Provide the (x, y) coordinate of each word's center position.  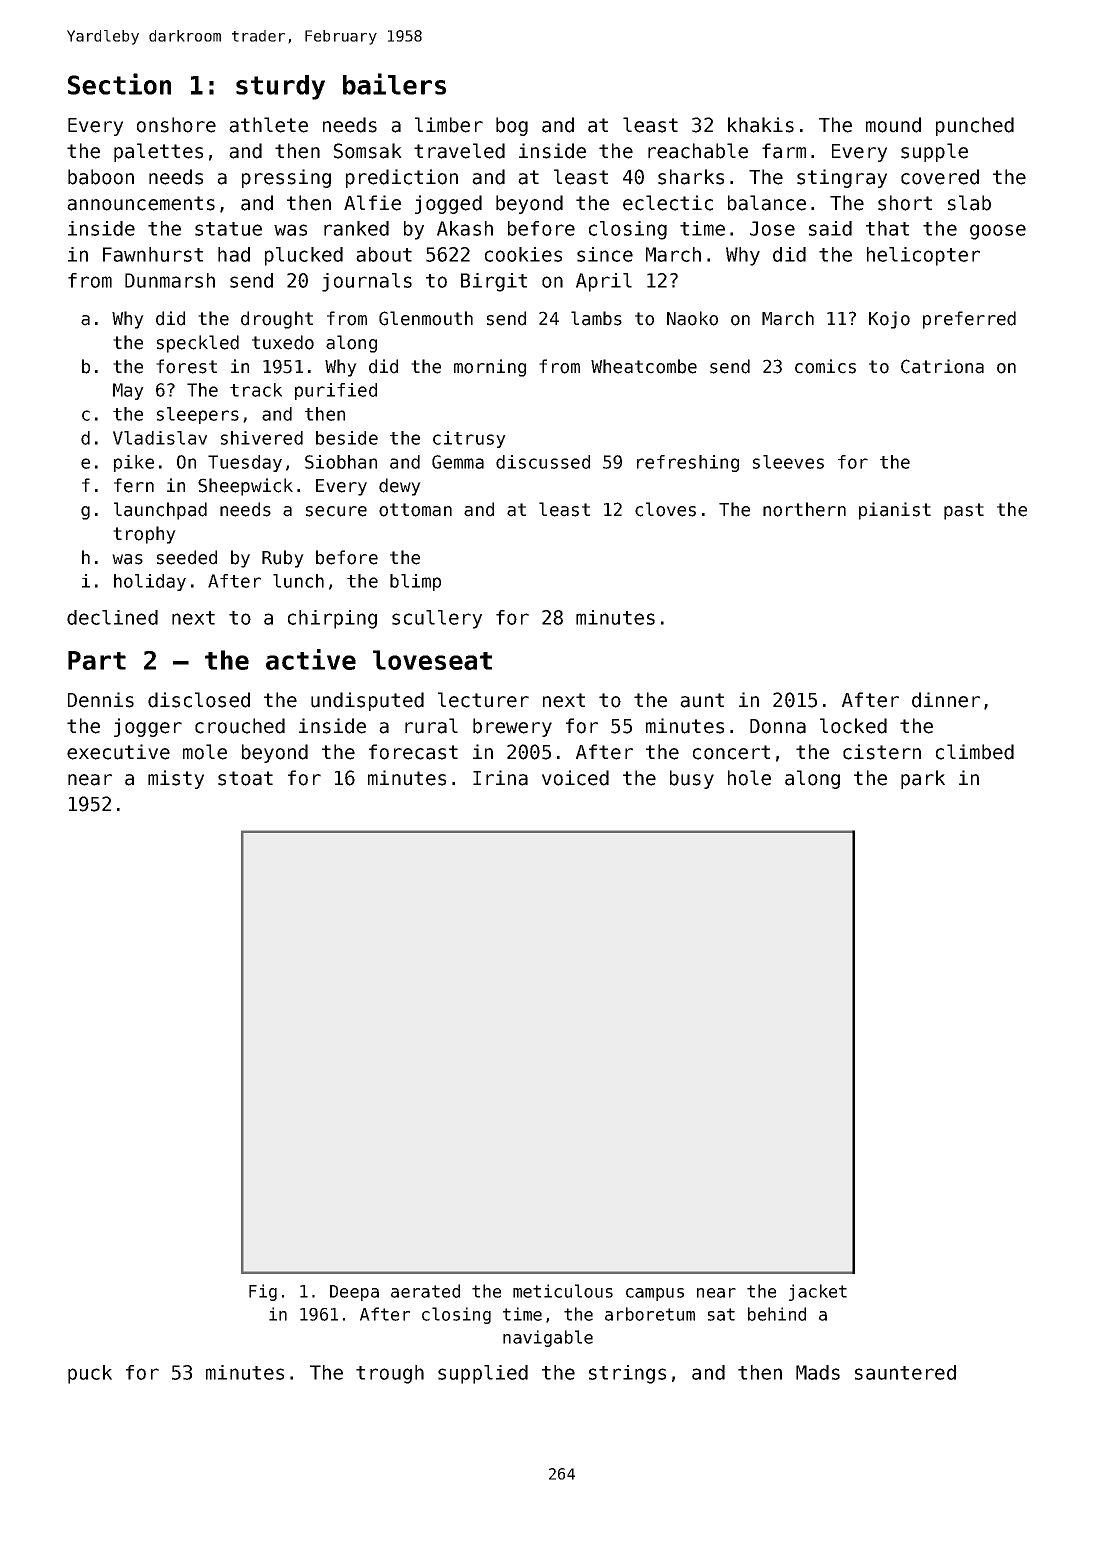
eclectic (668, 203)
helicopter (923, 256)
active (311, 659)
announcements (141, 203)
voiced (575, 778)
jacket (818, 1292)
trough (390, 1374)
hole (749, 778)
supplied (483, 1374)
